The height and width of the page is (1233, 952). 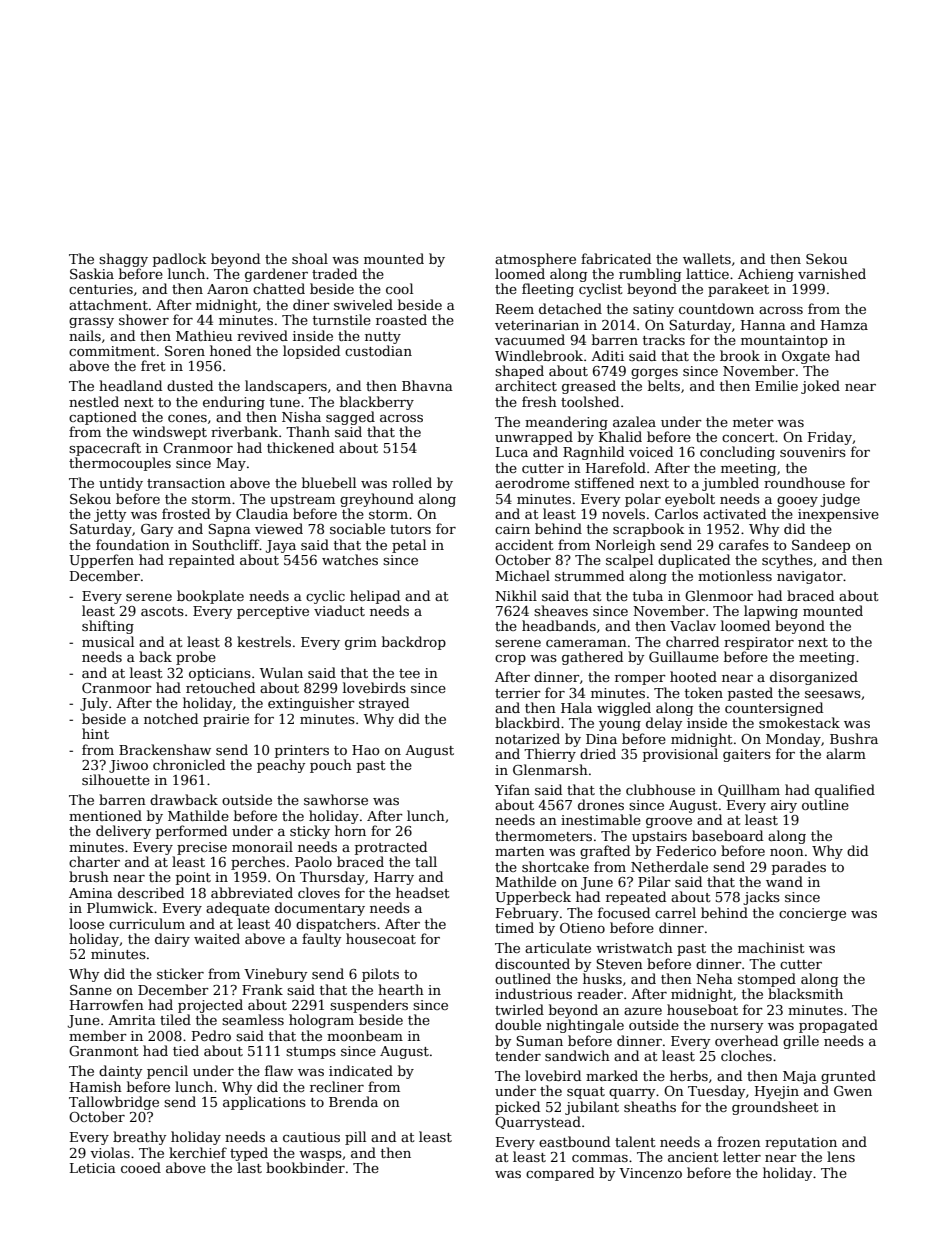 What do you see at coordinates (534, 438) in the page?
I see `unwrapped` at bounding box center [534, 438].
